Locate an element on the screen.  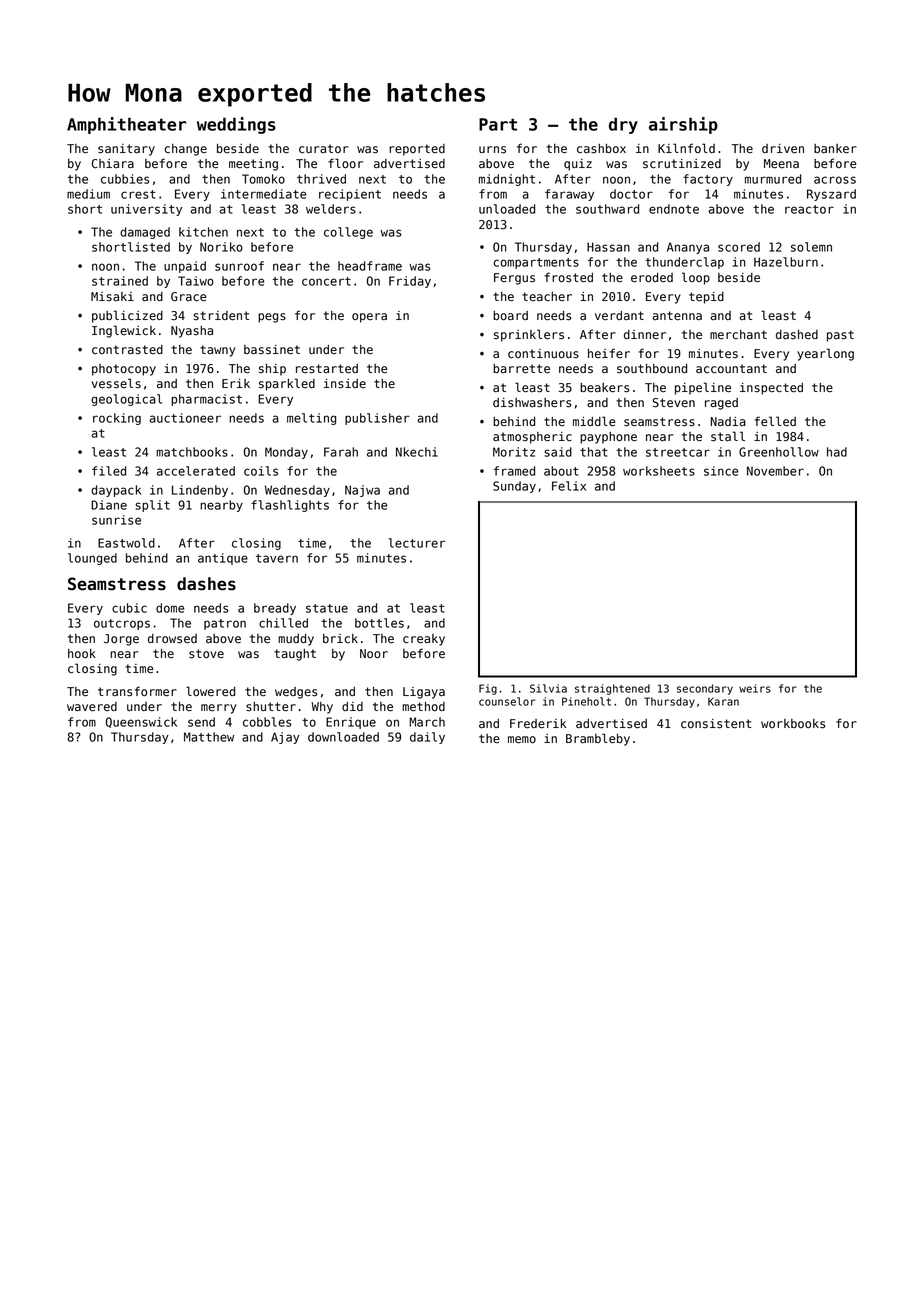
Steven is located at coordinates (673, 403).
